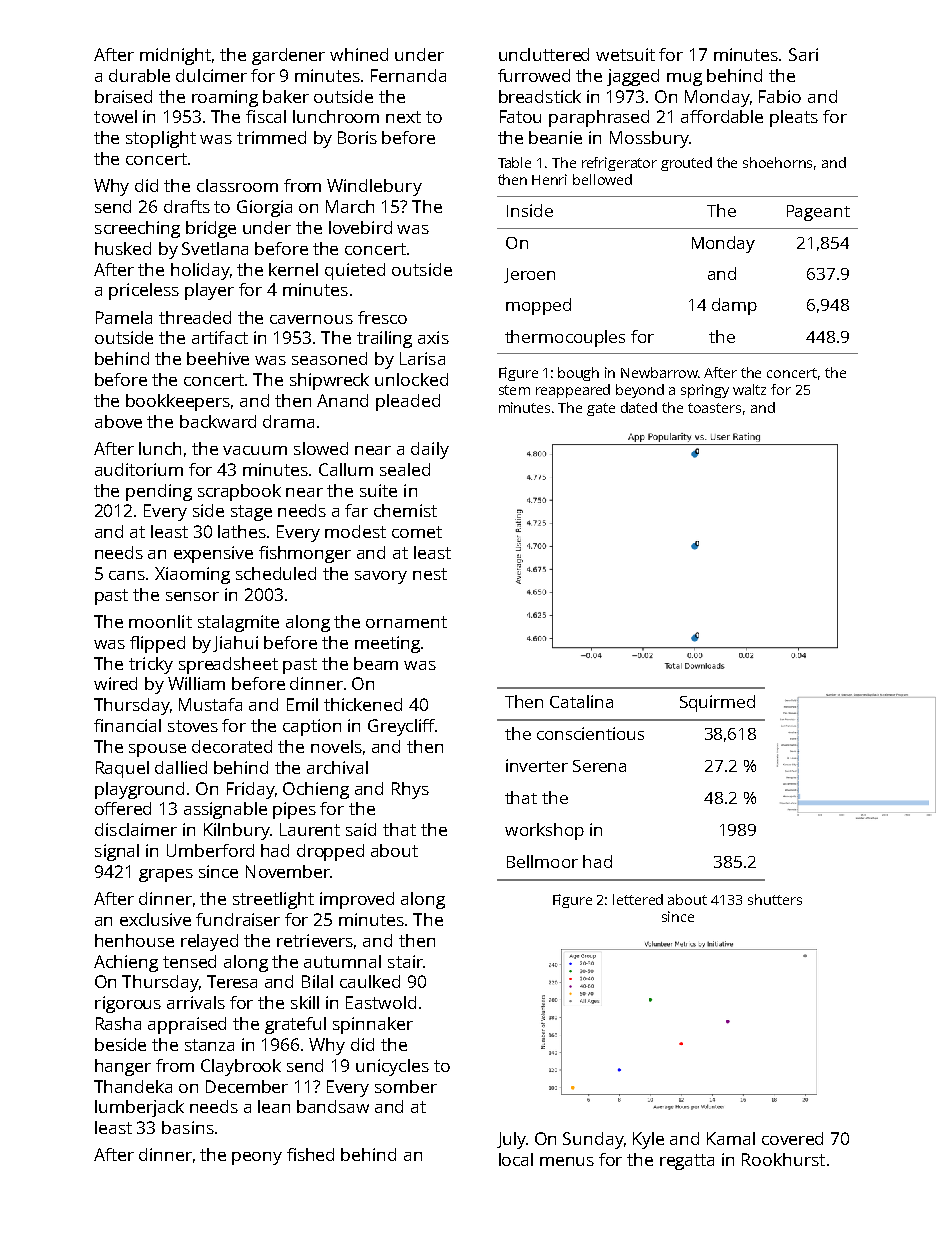  I want to click on waltz, so click(749, 389).
